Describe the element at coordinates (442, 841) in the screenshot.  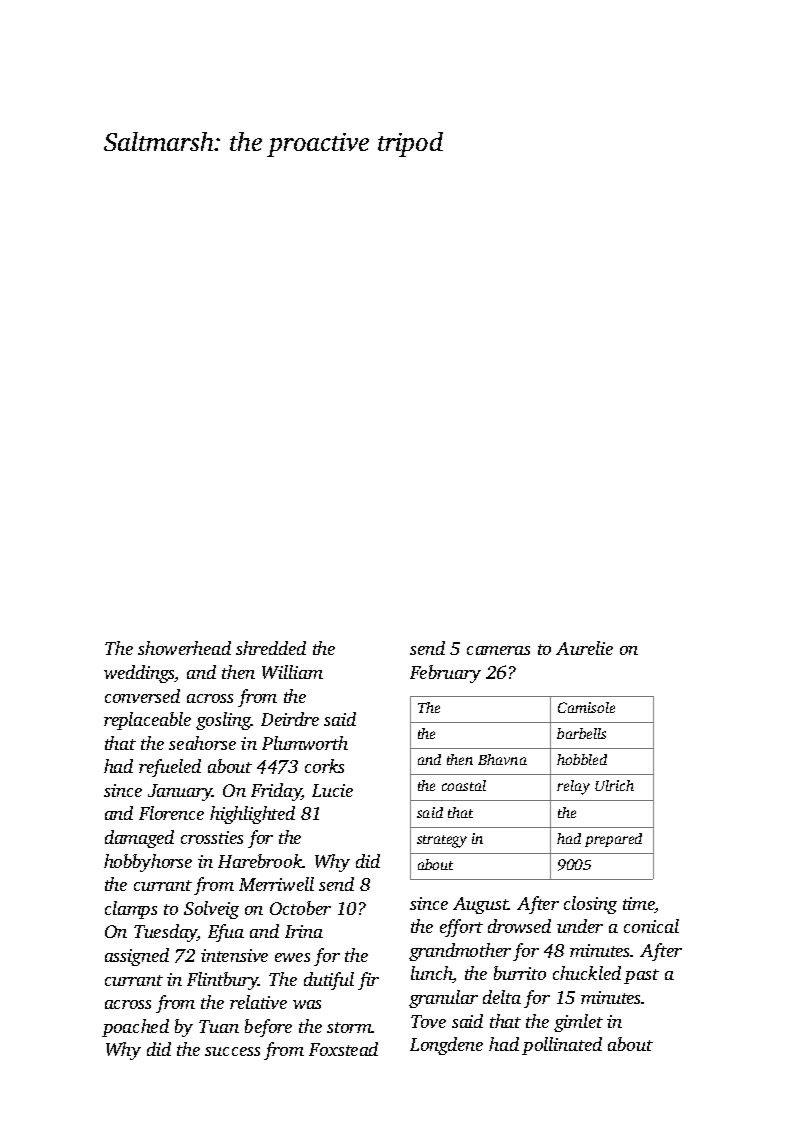
I see `strategy` at that location.
